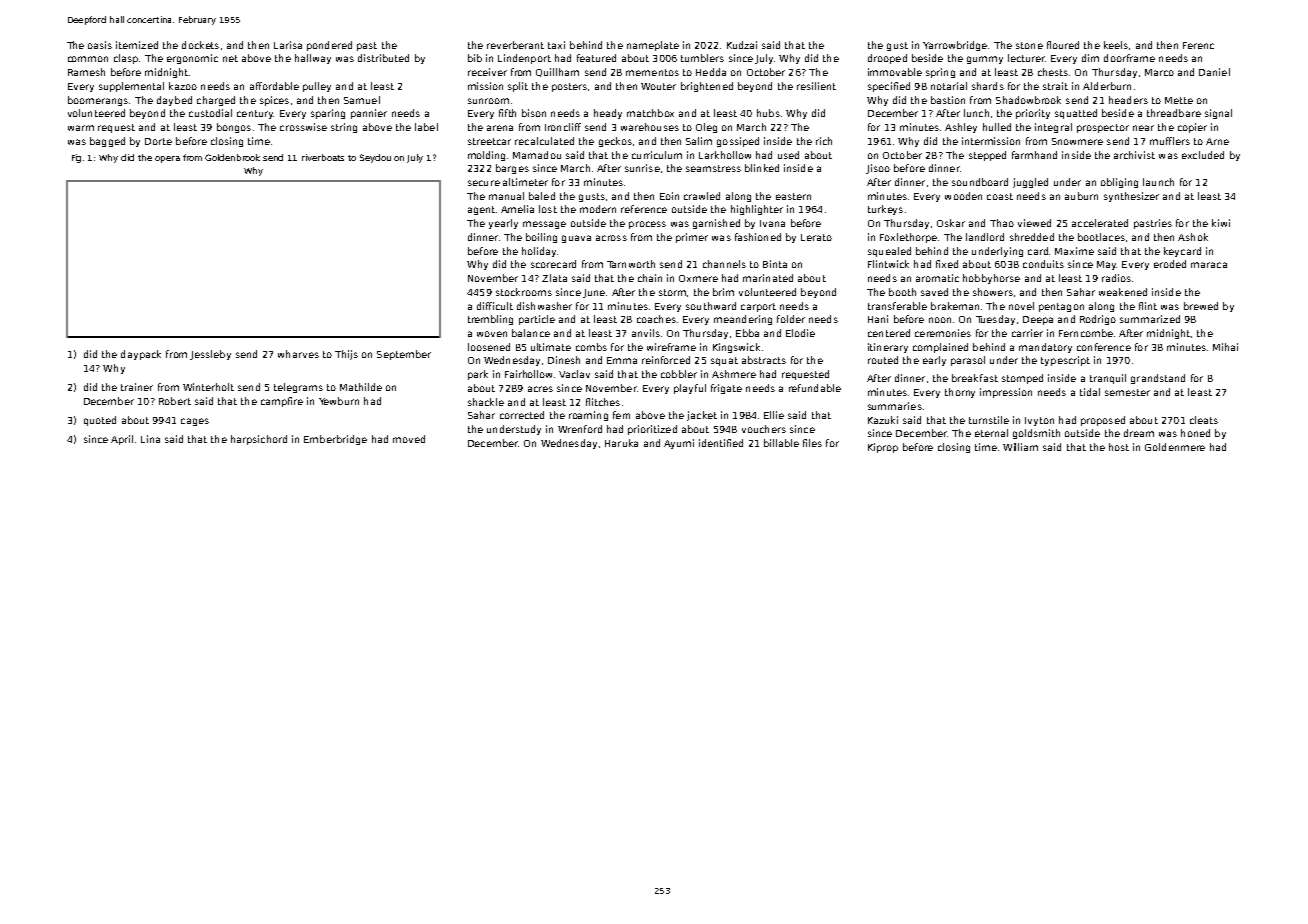 The height and width of the page is (924, 1308). Describe the element at coordinates (1002, 223) in the page. I see `Thao` at that location.
